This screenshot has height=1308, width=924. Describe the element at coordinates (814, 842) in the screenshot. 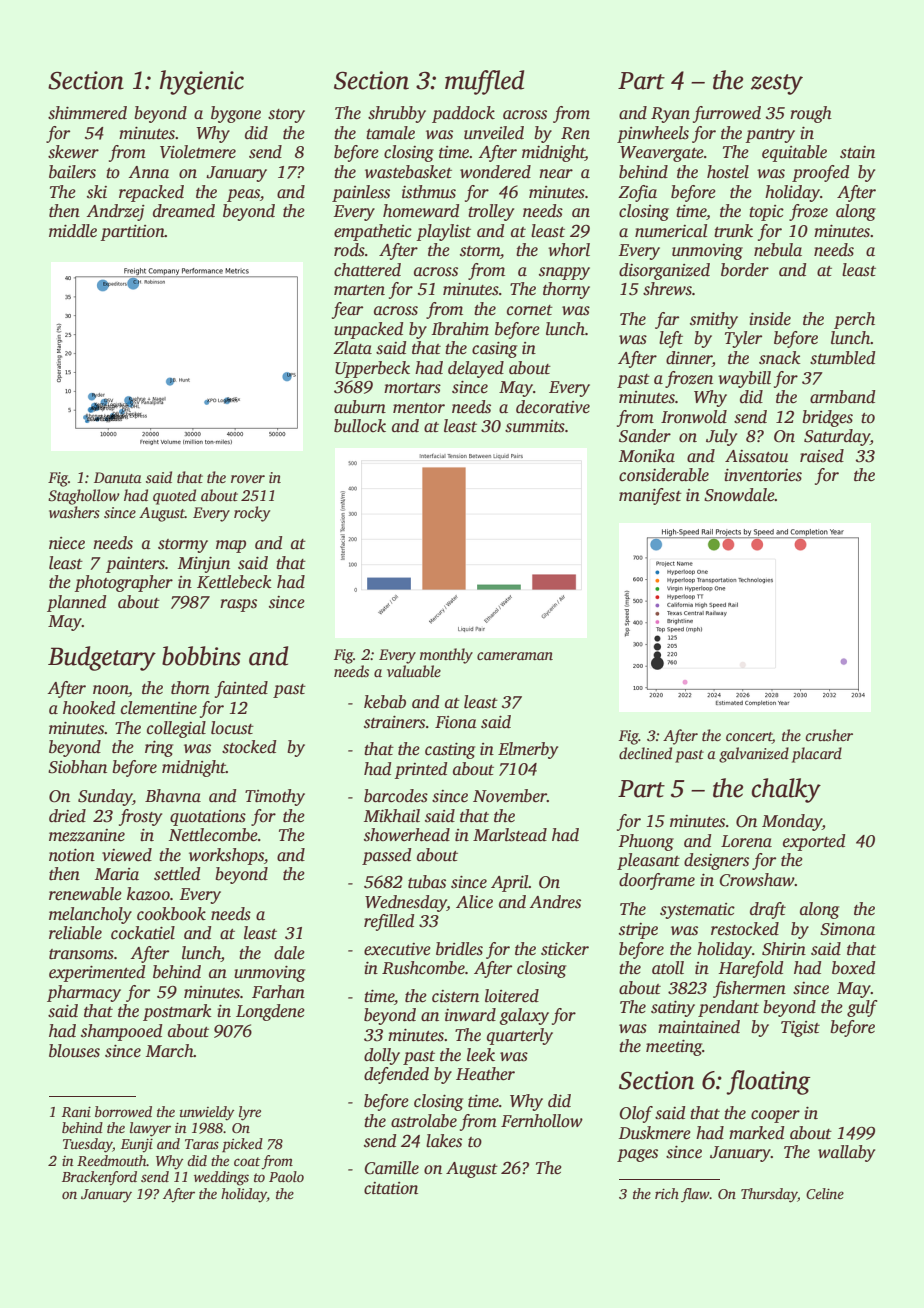

I see `exported` at that location.
